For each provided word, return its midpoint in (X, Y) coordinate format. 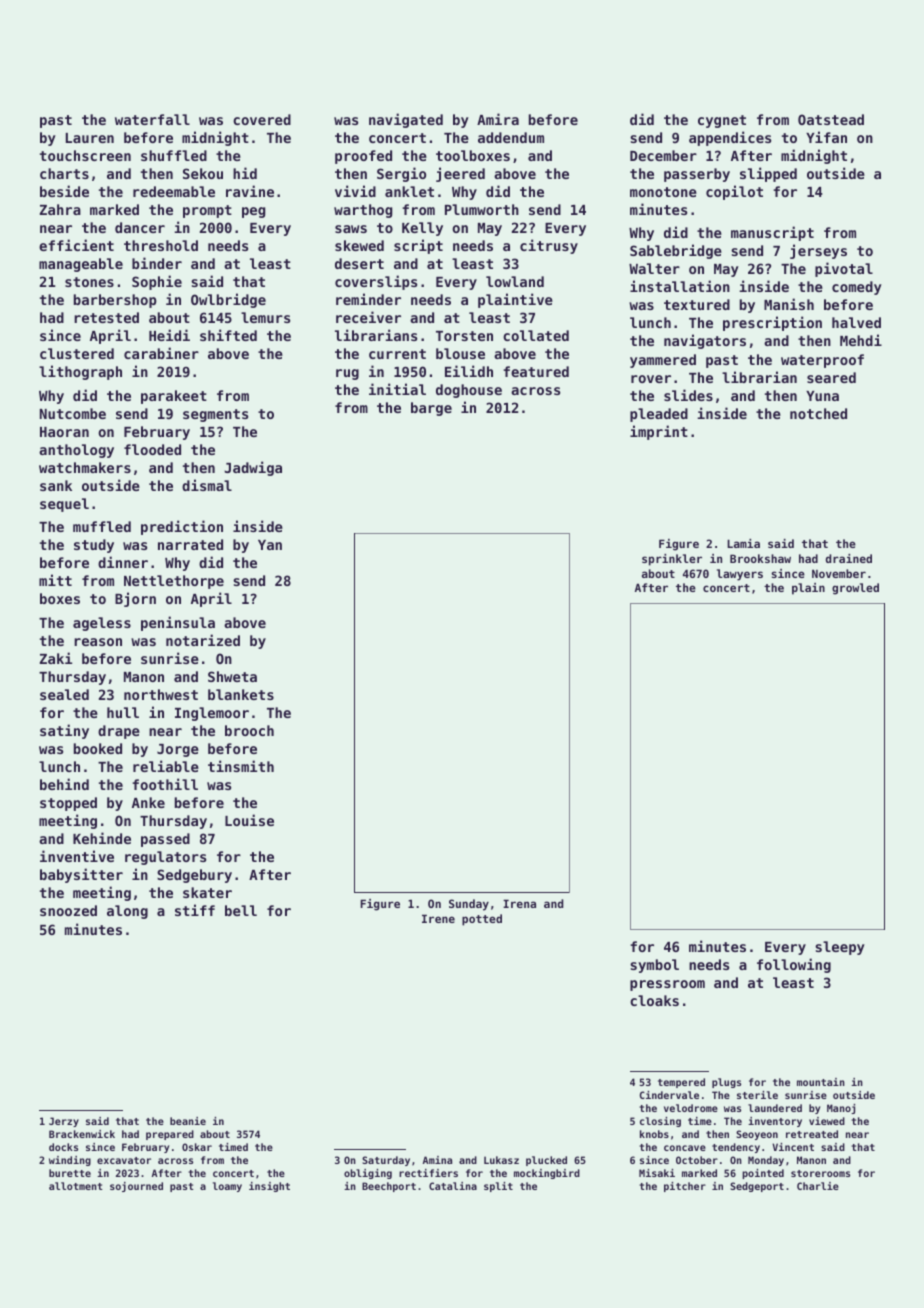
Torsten (464, 336)
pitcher (685, 1187)
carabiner (161, 353)
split (498, 1187)
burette (70, 1173)
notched (818, 413)
